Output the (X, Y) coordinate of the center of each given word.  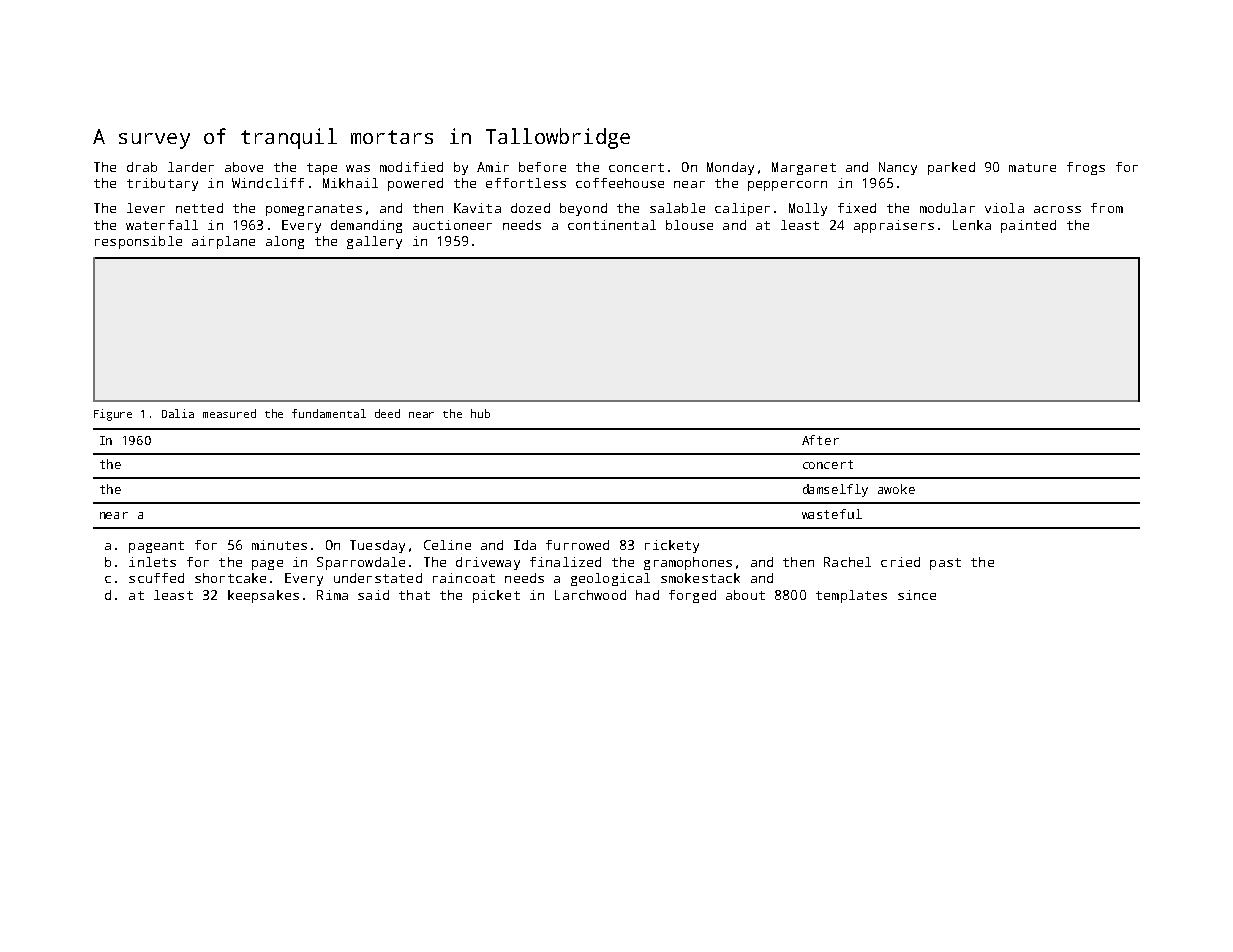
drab (142, 167)
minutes (279, 545)
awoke (896, 489)
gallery (374, 242)
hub (480, 413)
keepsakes (263, 596)
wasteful (832, 514)
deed (387, 413)
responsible (138, 242)
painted (1028, 226)
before (542, 167)
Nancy (898, 168)
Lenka (972, 225)
